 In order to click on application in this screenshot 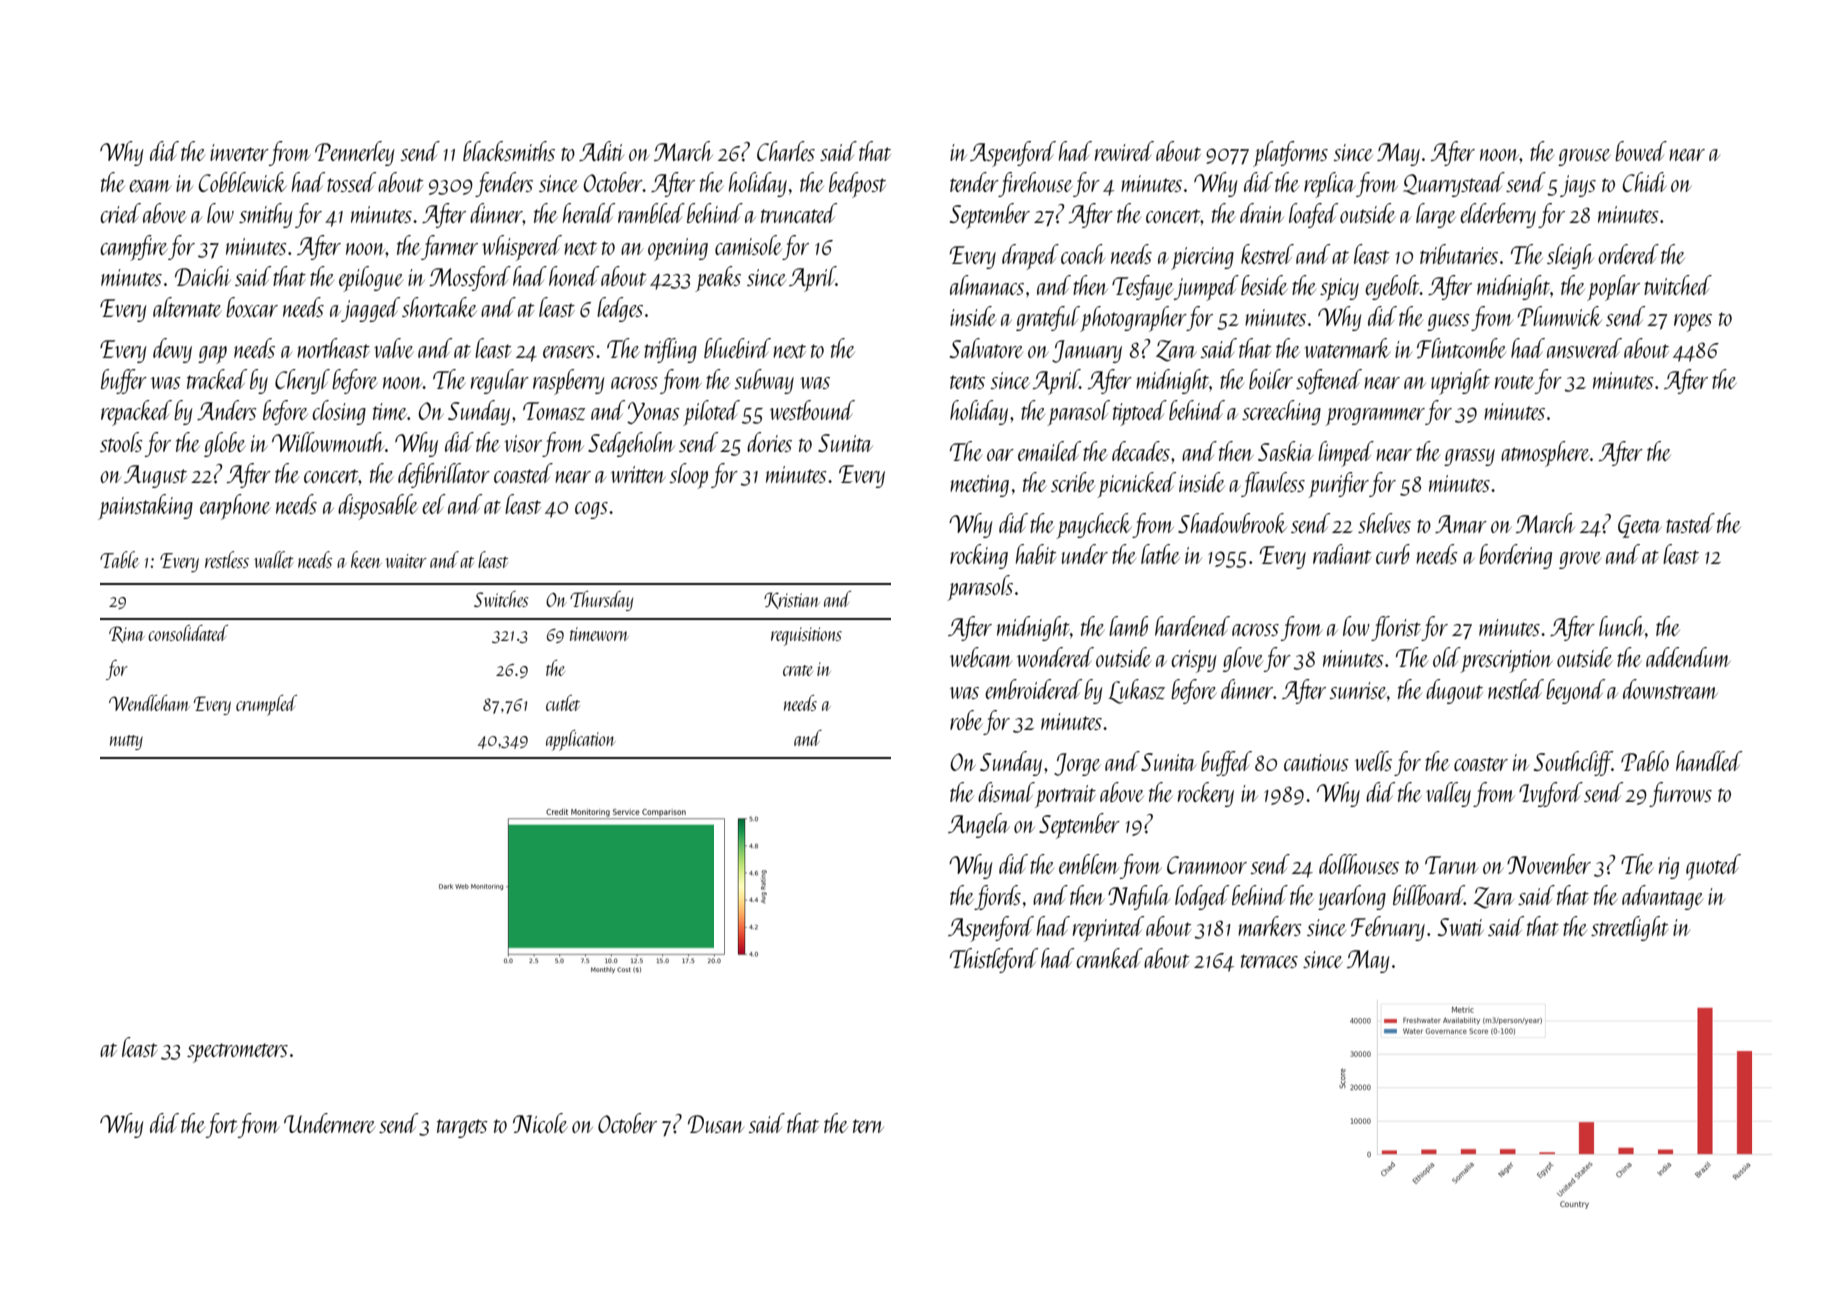, I will do `click(581, 740)`.
